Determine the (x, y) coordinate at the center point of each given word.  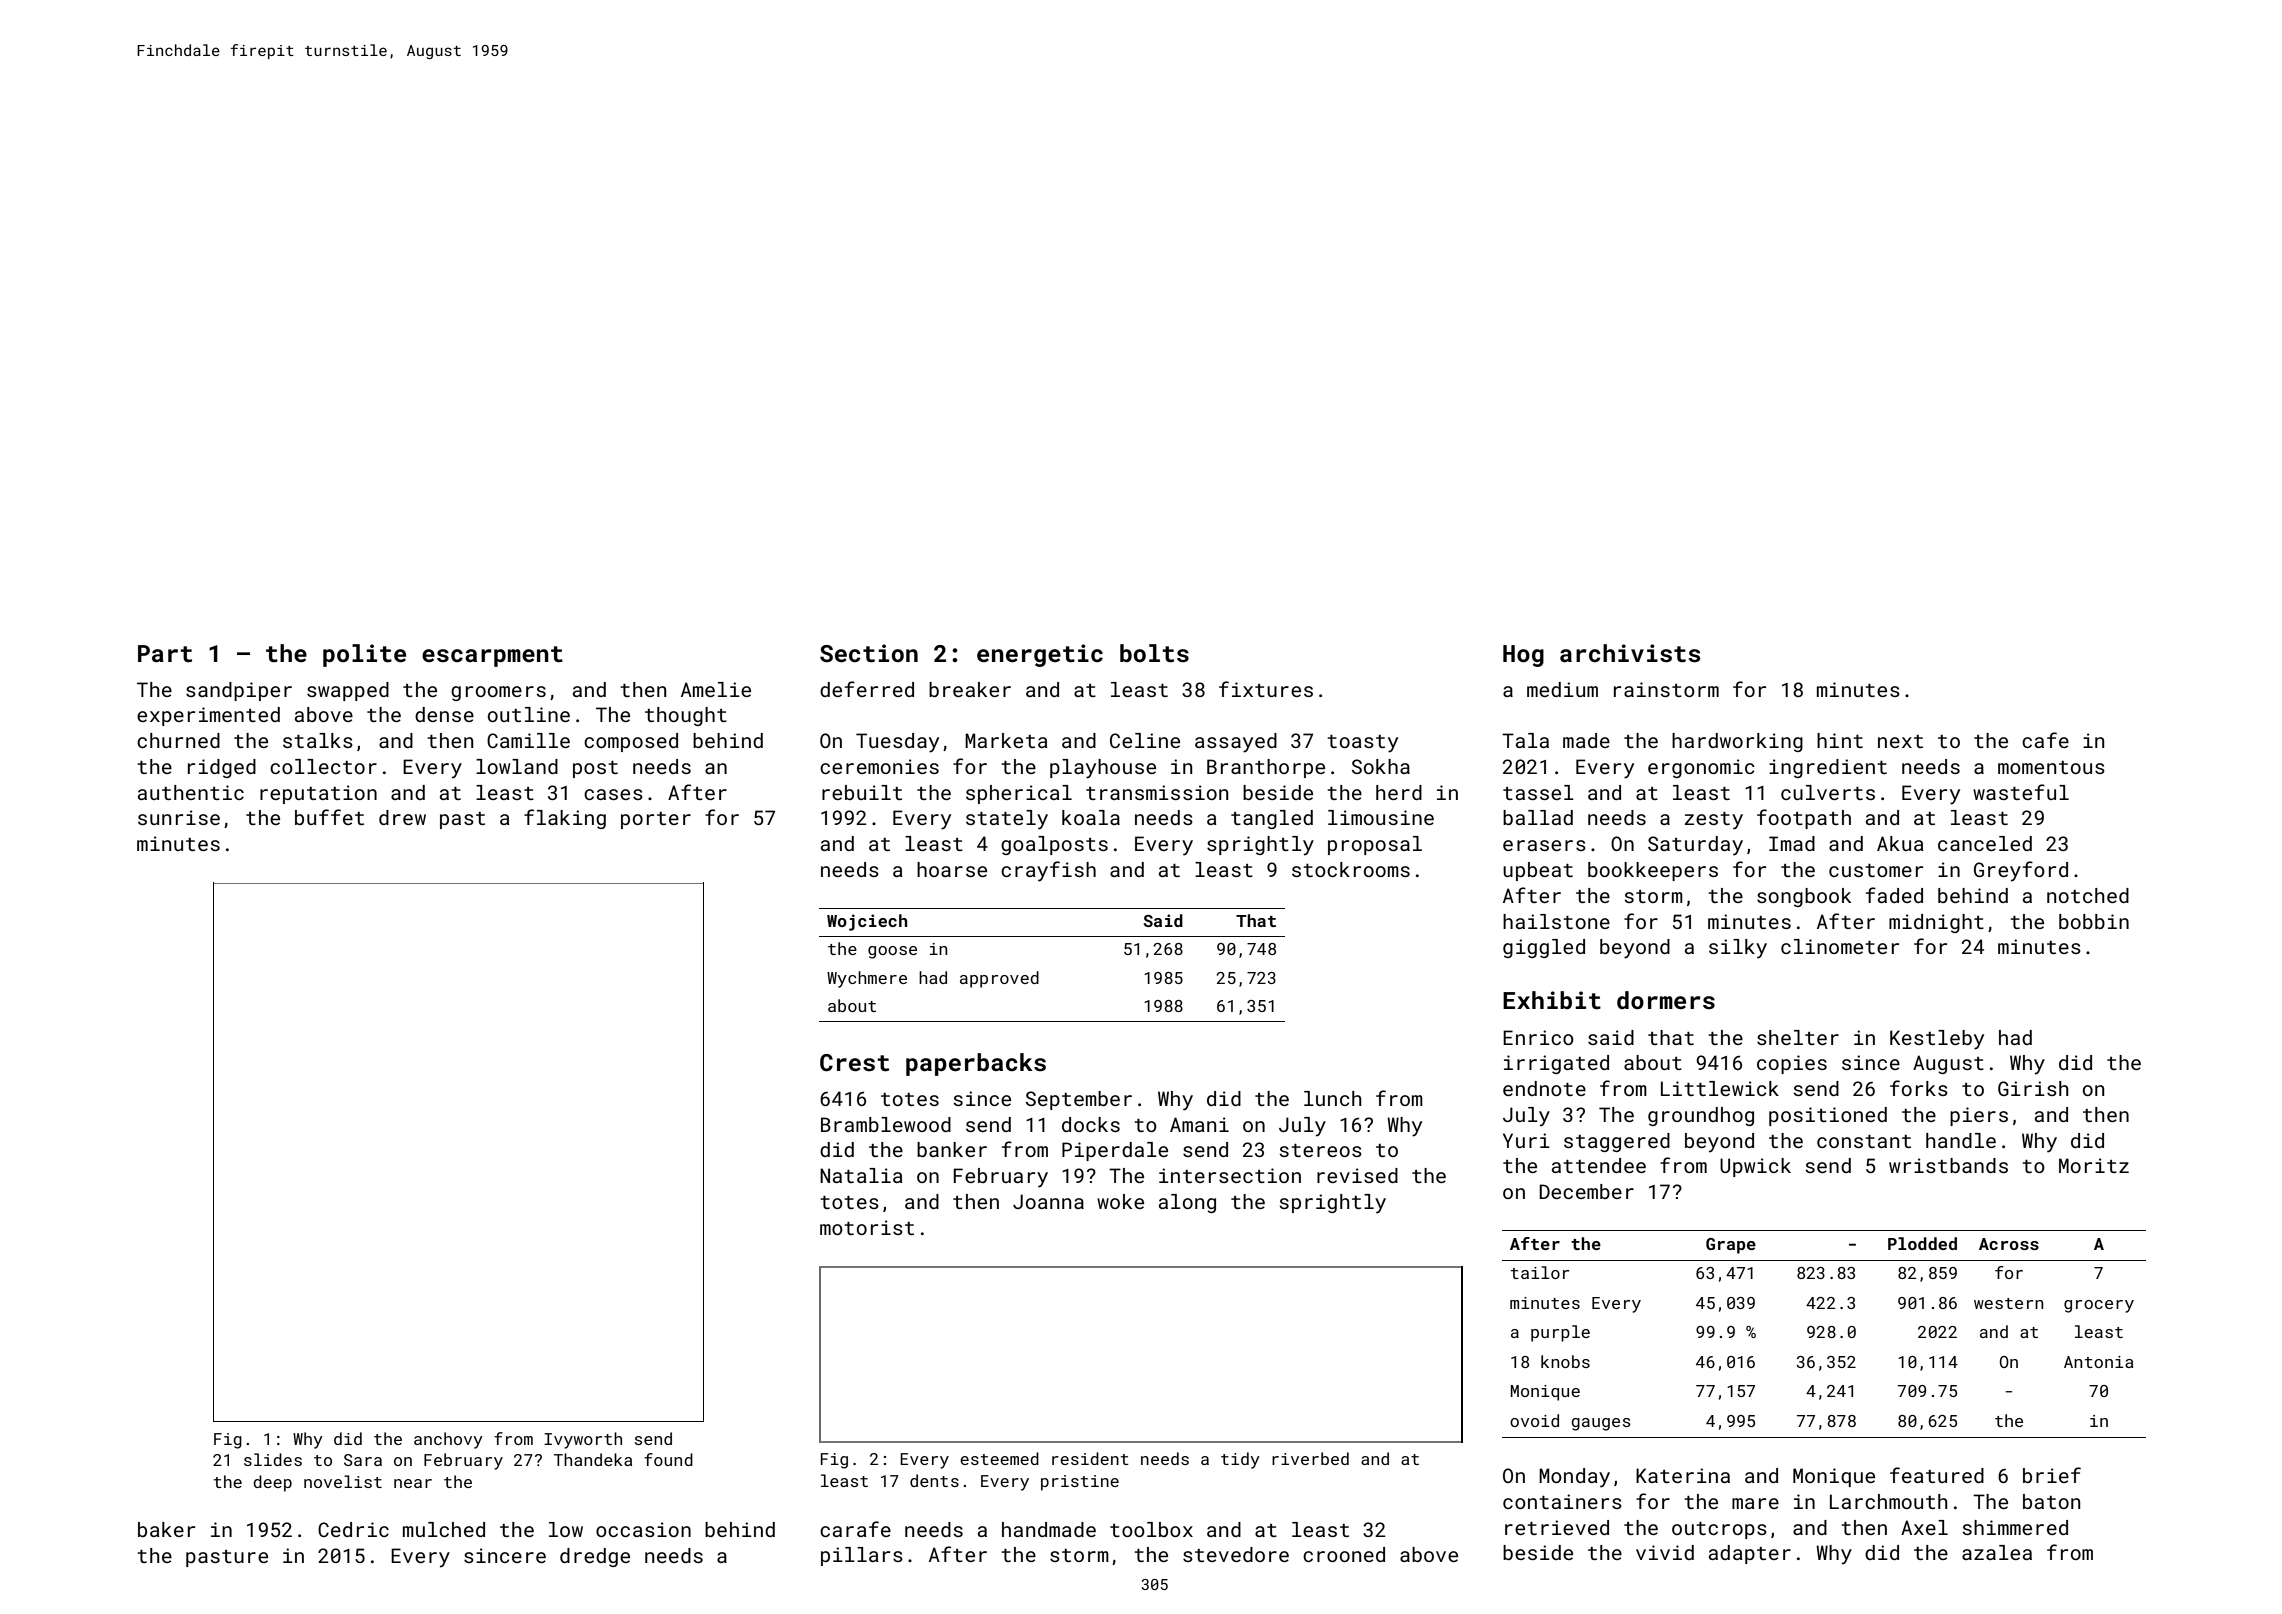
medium (1562, 689)
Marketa (1006, 740)
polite (364, 655)
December (1586, 1191)
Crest (854, 1063)
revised (1357, 1175)
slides (273, 1459)
